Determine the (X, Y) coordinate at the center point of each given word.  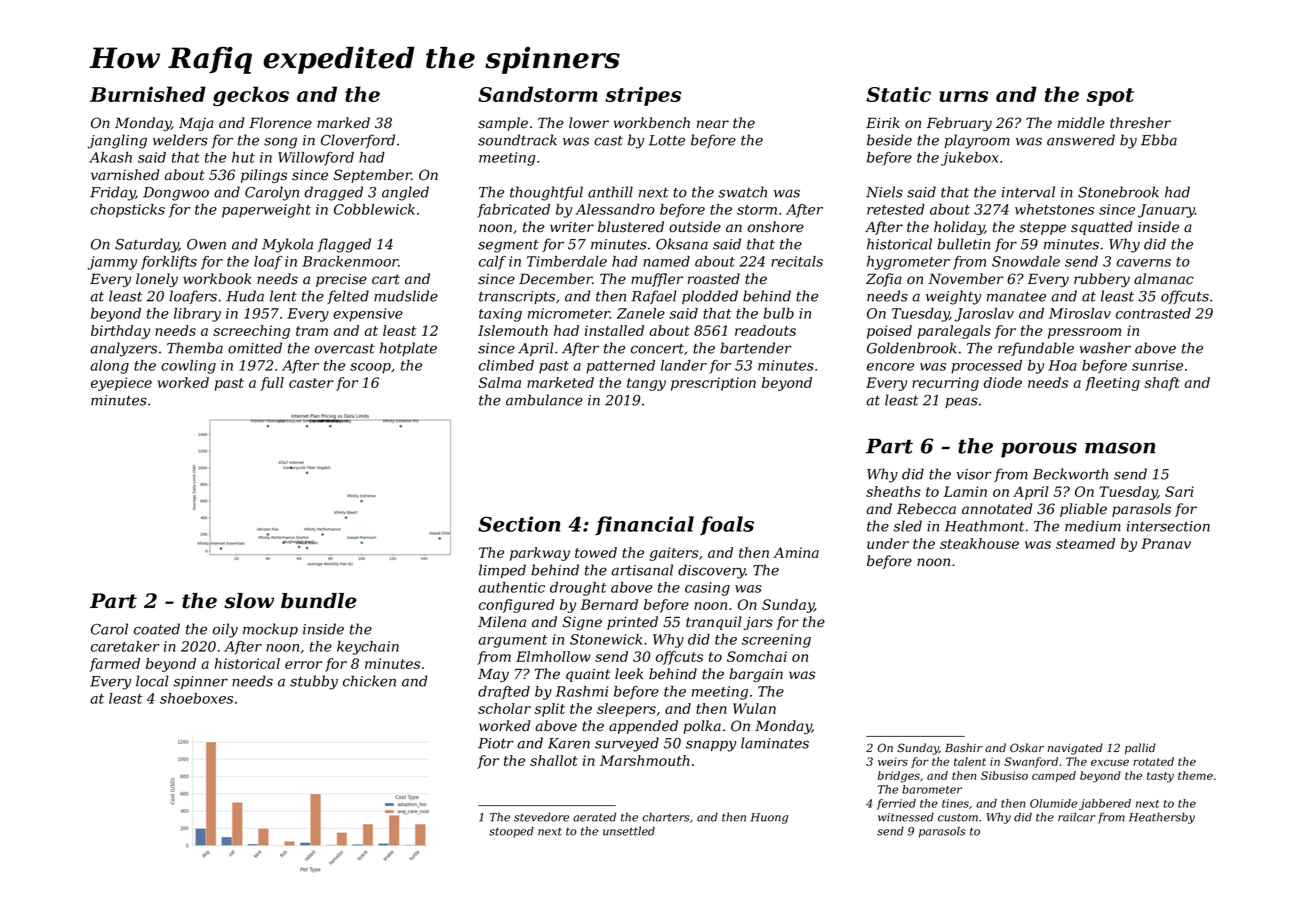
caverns (1144, 263)
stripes (643, 96)
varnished (125, 175)
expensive (368, 315)
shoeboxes (196, 698)
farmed (114, 665)
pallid (1140, 749)
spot (1110, 97)
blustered (631, 227)
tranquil (713, 623)
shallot (554, 760)
